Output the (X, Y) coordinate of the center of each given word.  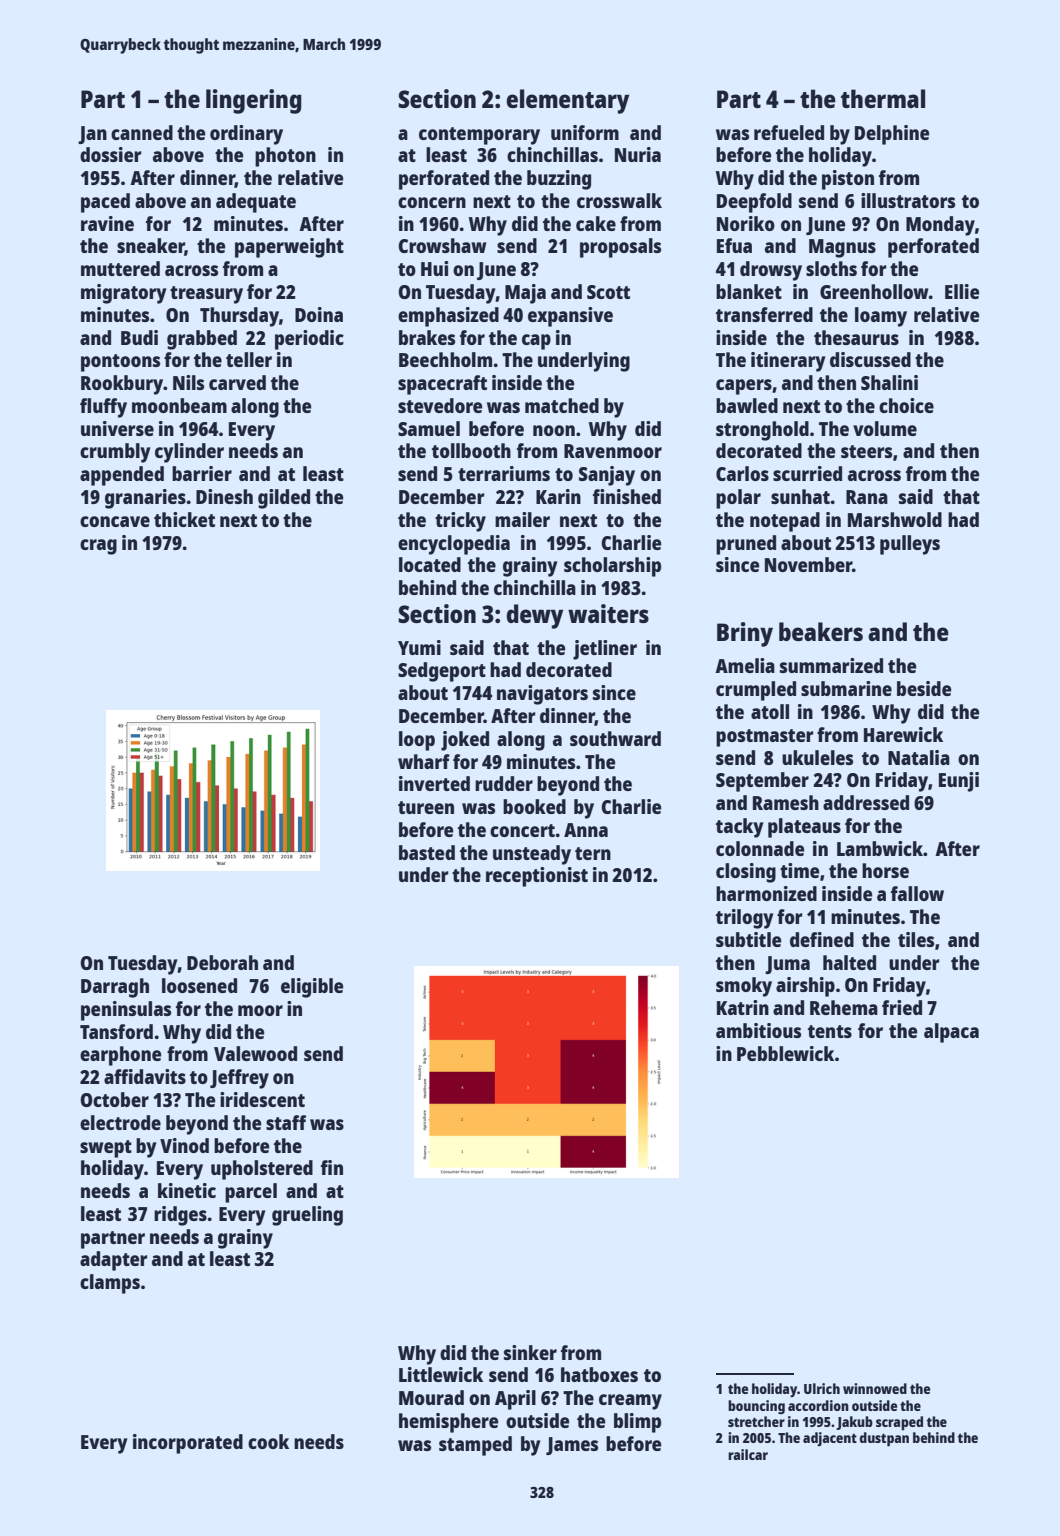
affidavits (145, 1076)
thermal (883, 98)
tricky (460, 522)
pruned (746, 545)
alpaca (951, 1033)
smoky (744, 987)
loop (417, 741)
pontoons (120, 363)
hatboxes (599, 1374)
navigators (542, 695)
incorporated (188, 1444)
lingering (254, 101)
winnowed (875, 1388)
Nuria (638, 154)
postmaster (765, 738)
